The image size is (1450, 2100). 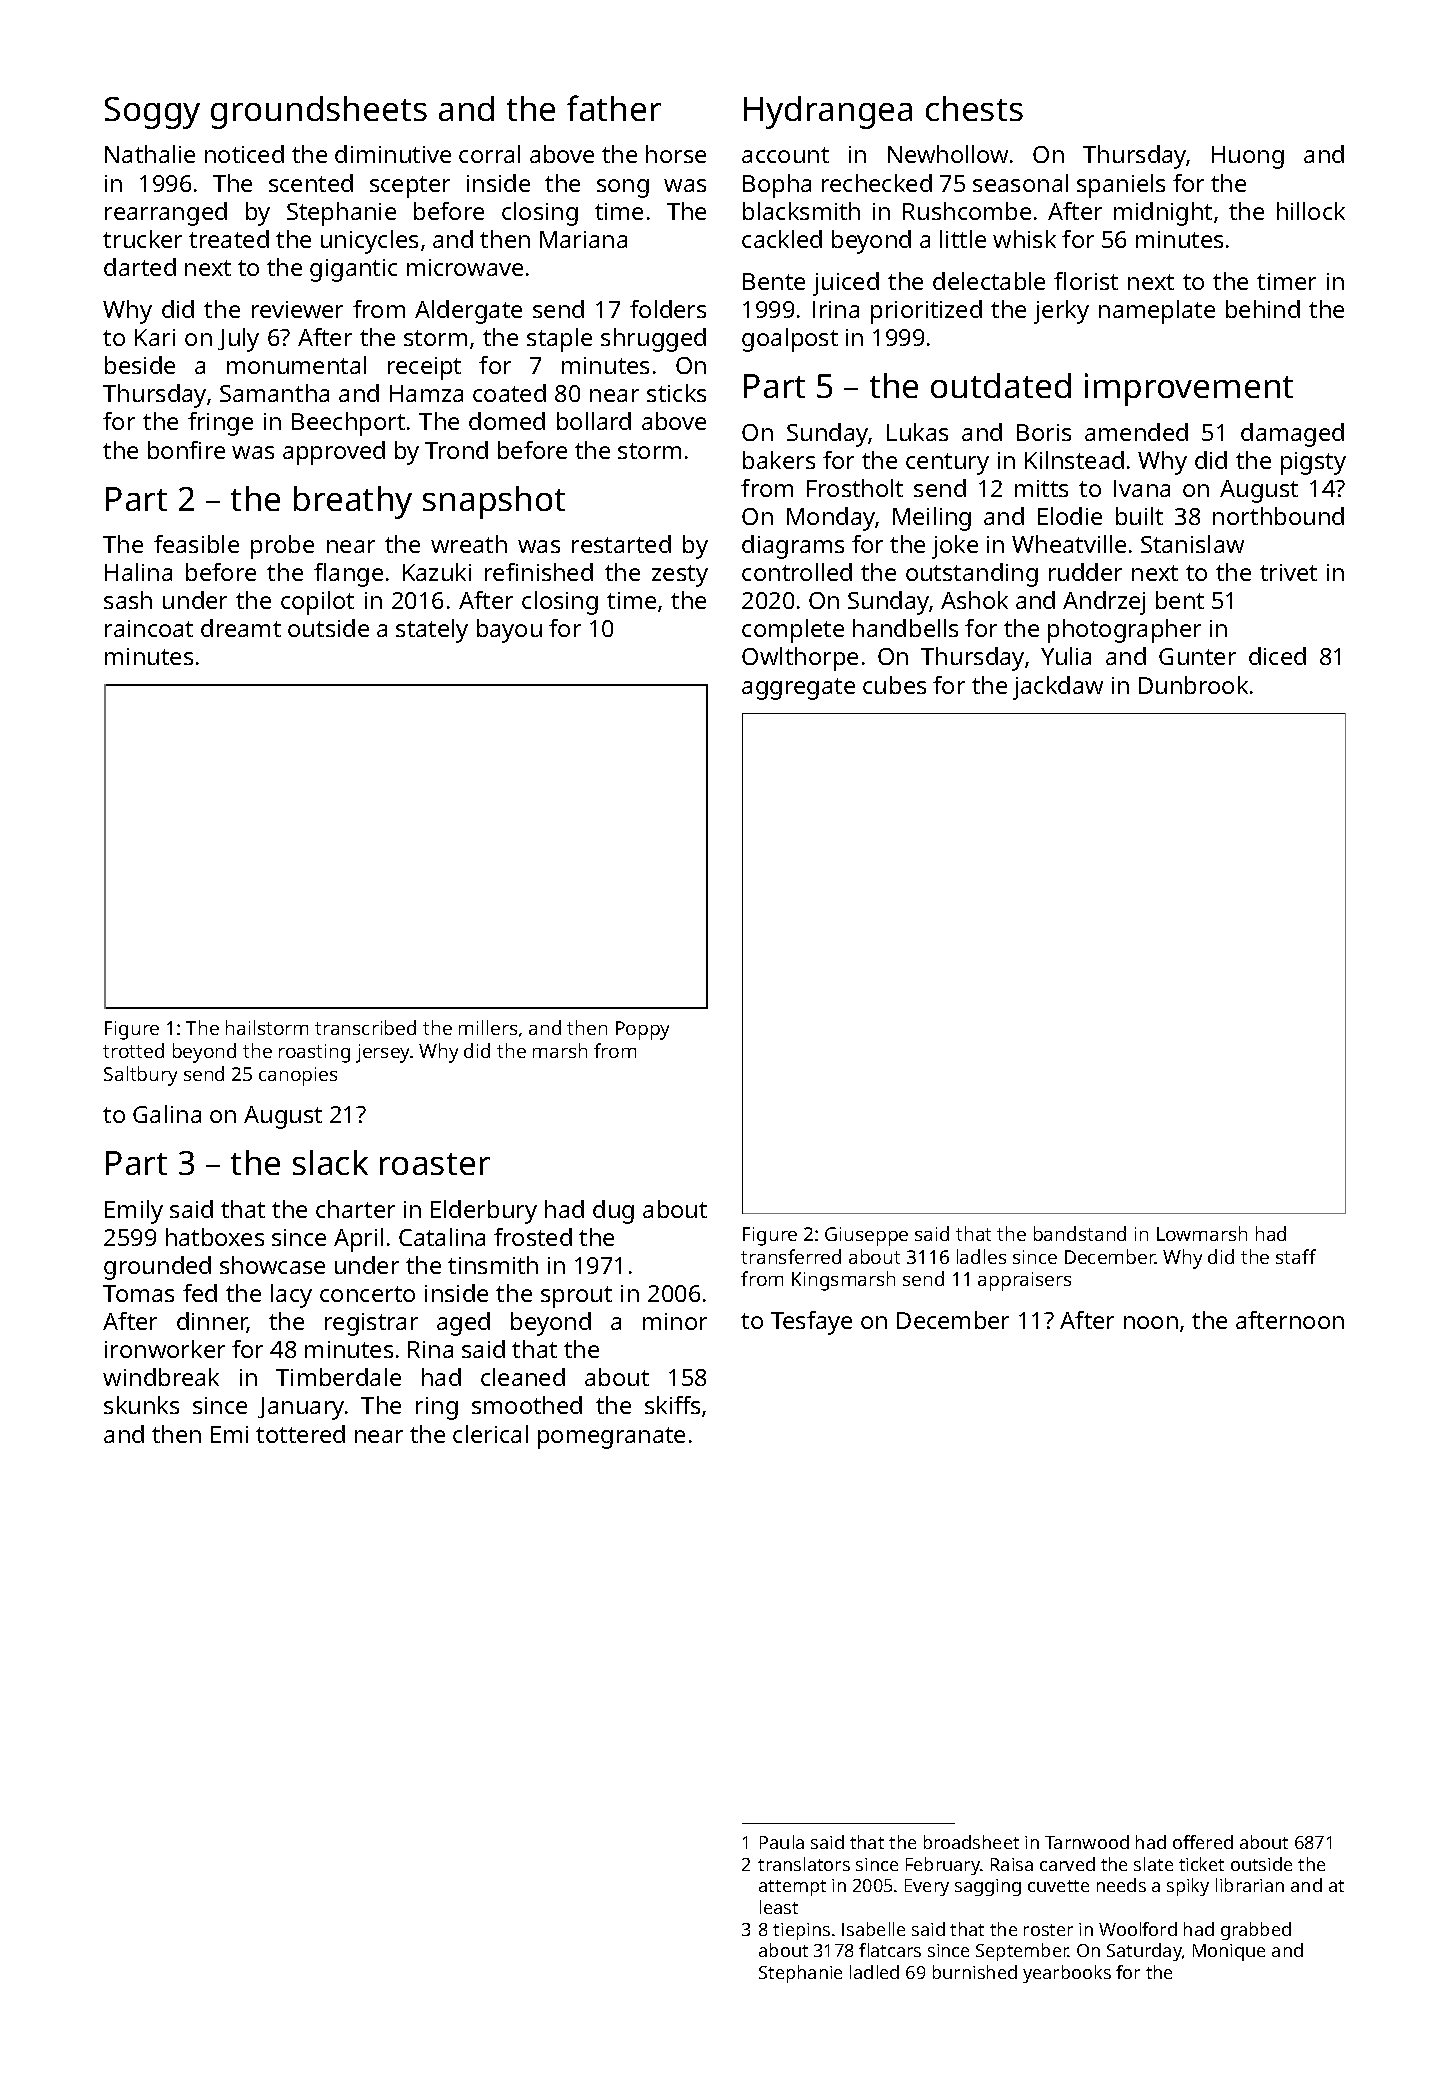 What do you see at coordinates (1192, 544) in the screenshot?
I see `Stanislaw` at bounding box center [1192, 544].
